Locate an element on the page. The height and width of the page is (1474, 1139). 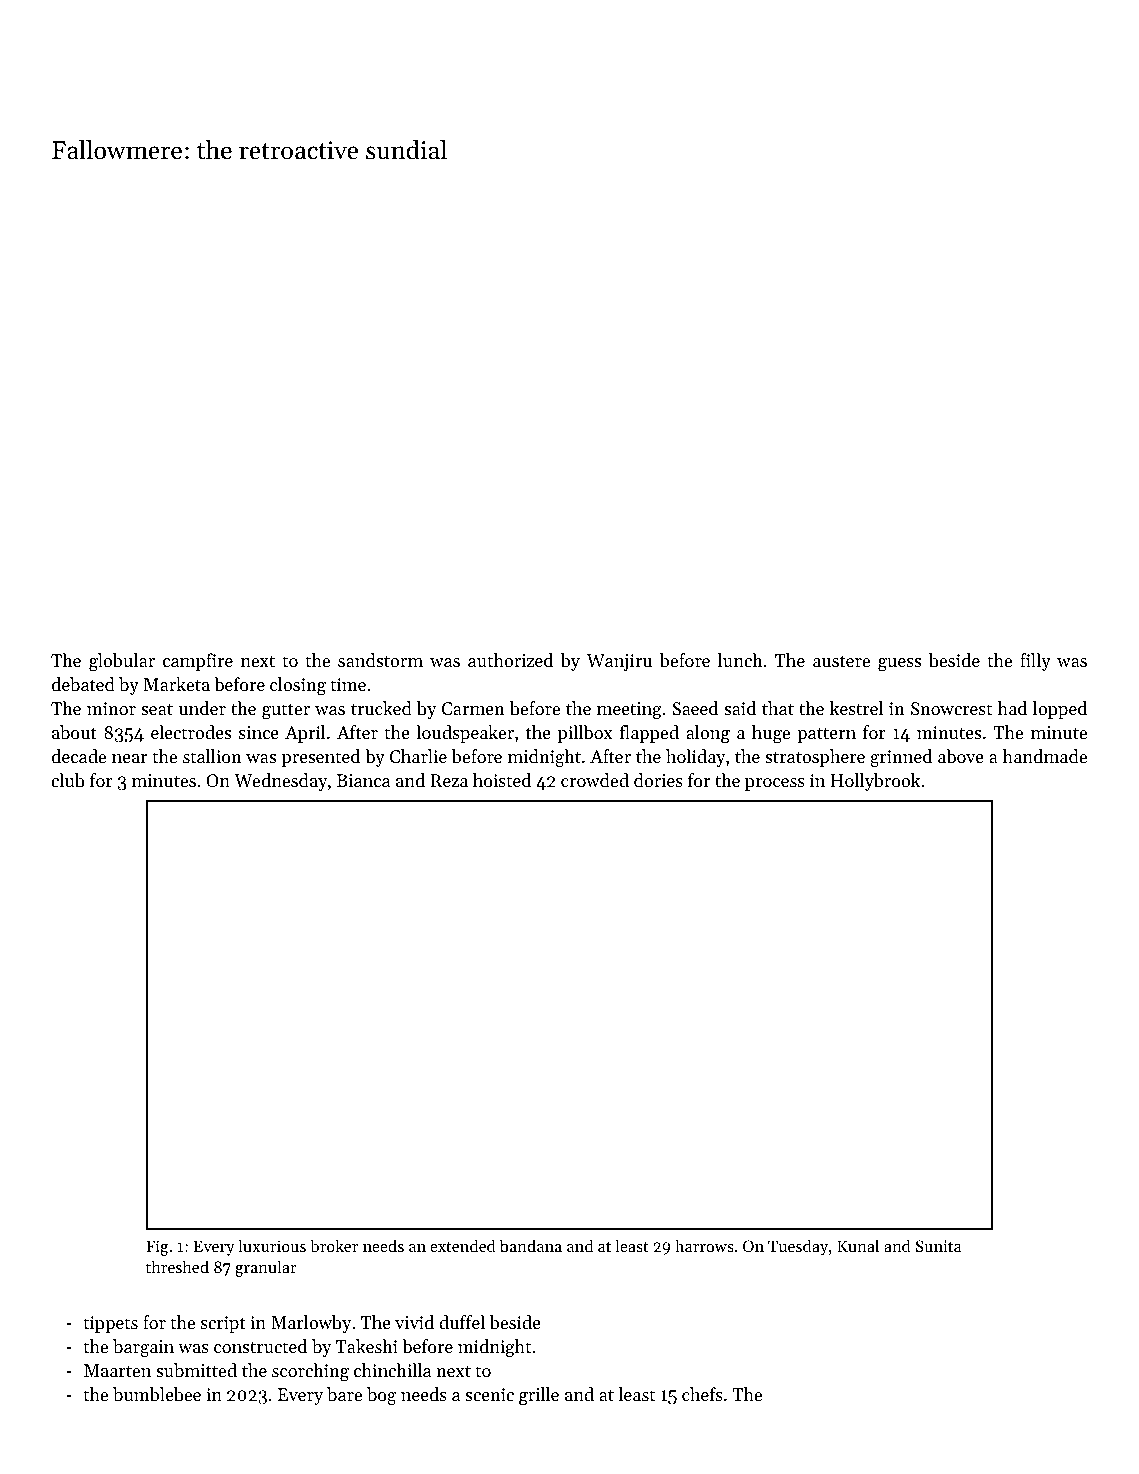
globular is located at coordinates (122, 662).
